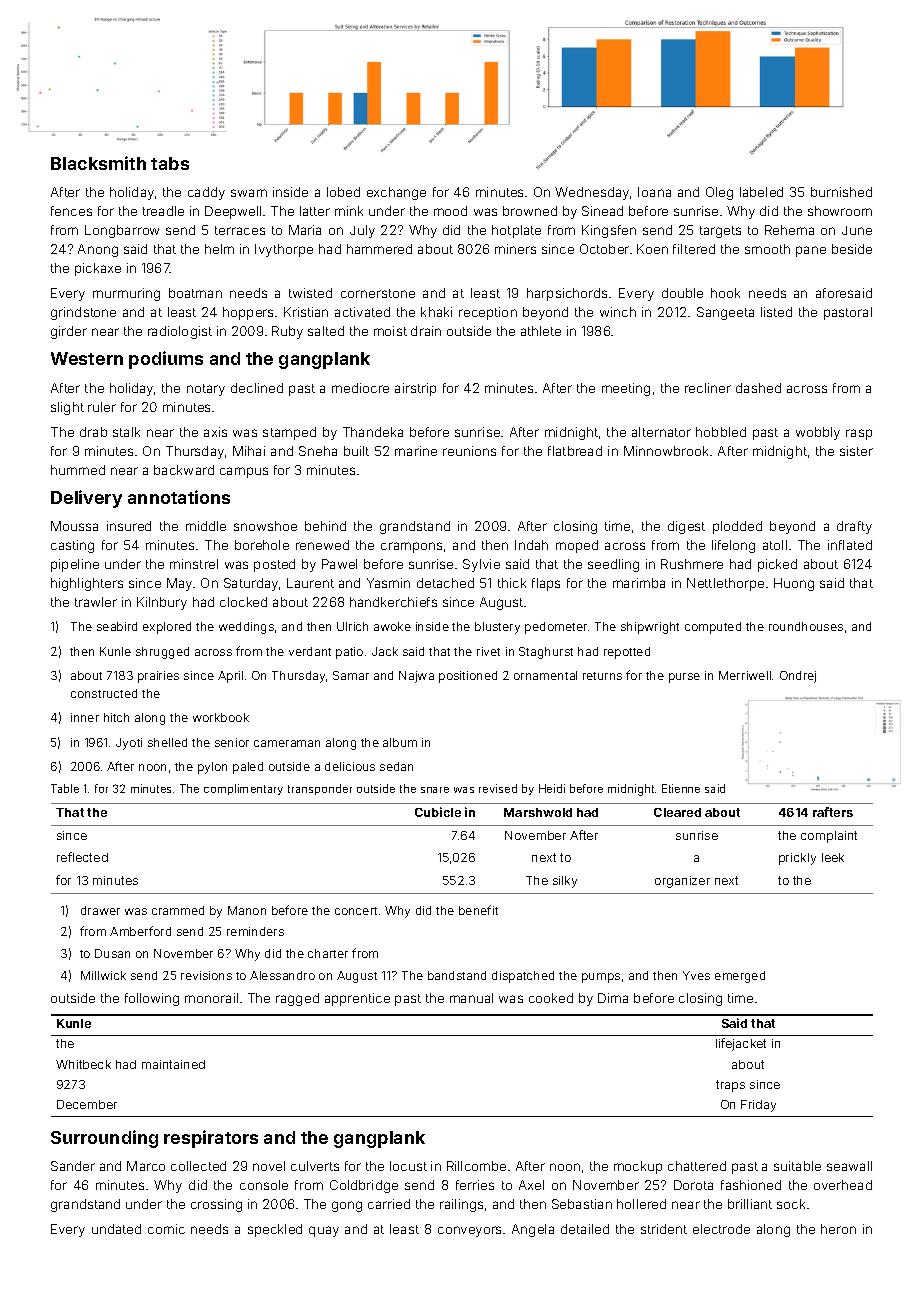 Image resolution: width=924 pixels, height=1308 pixels. What do you see at coordinates (469, 1231) in the screenshot?
I see `conveyors` at bounding box center [469, 1231].
